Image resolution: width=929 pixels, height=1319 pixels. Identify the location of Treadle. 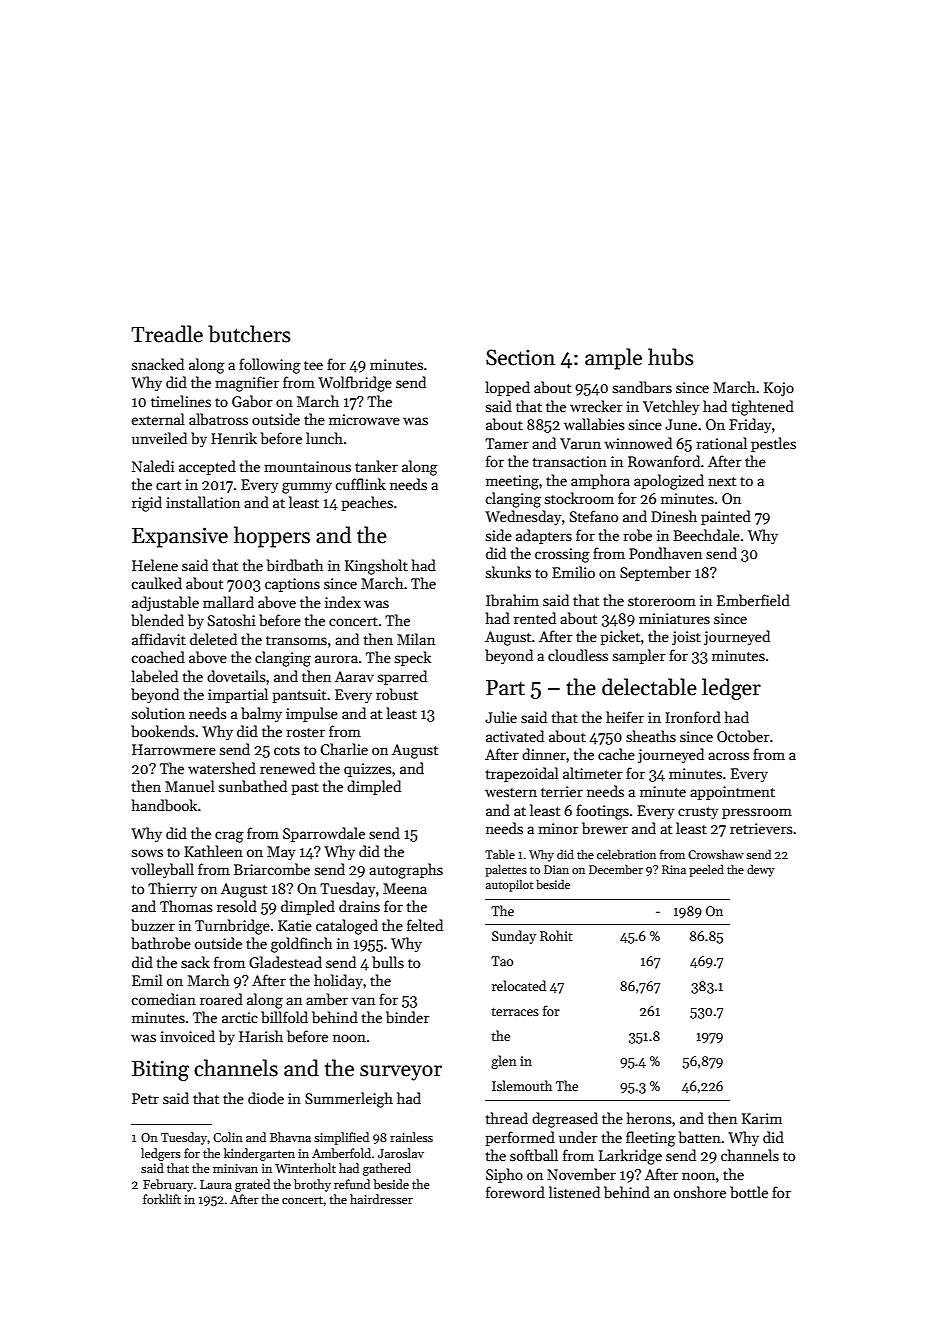
(167, 334).
